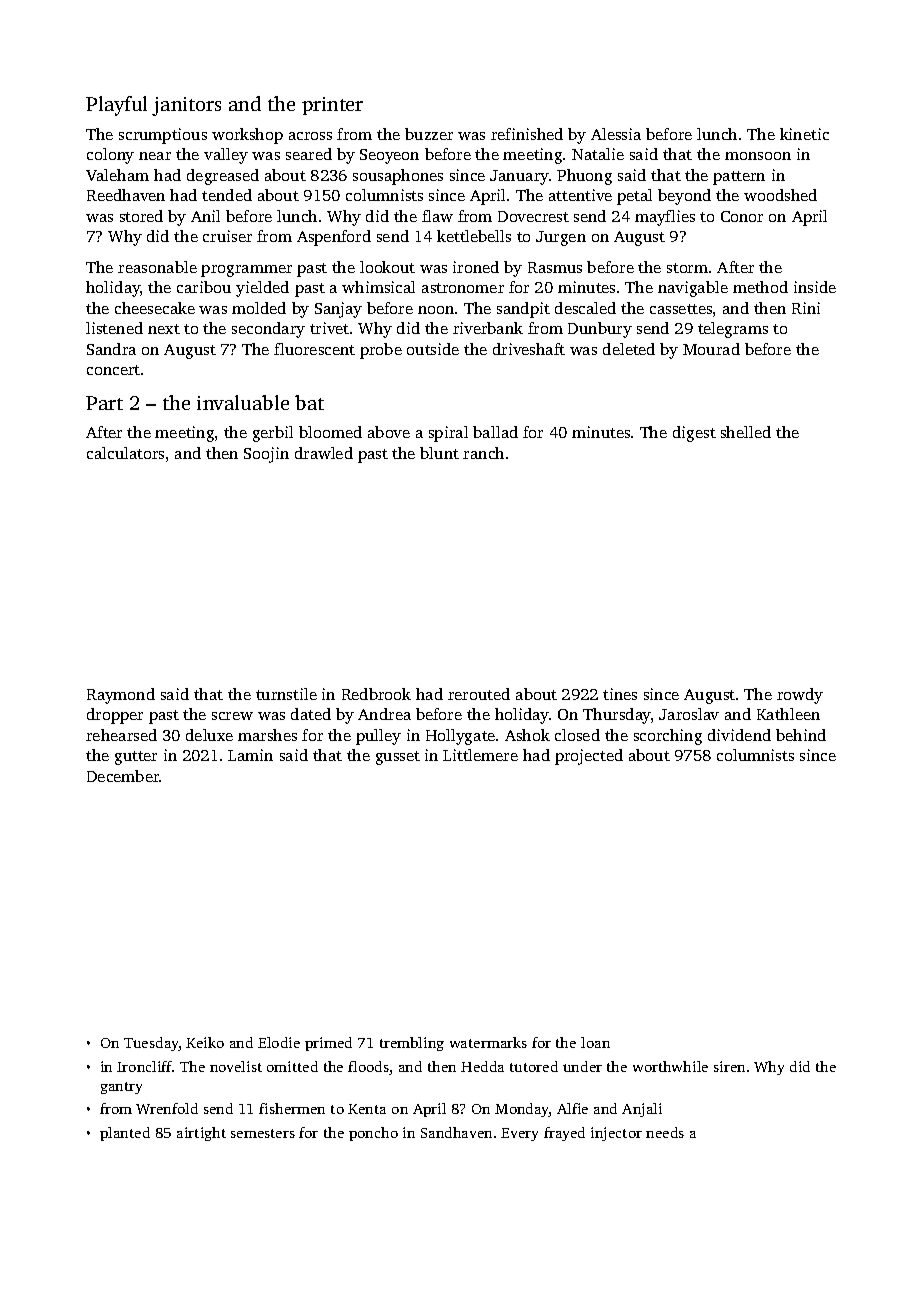 This document has height=1311, width=924. Describe the element at coordinates (104, 403) in the document. I see `Part` at that location.
